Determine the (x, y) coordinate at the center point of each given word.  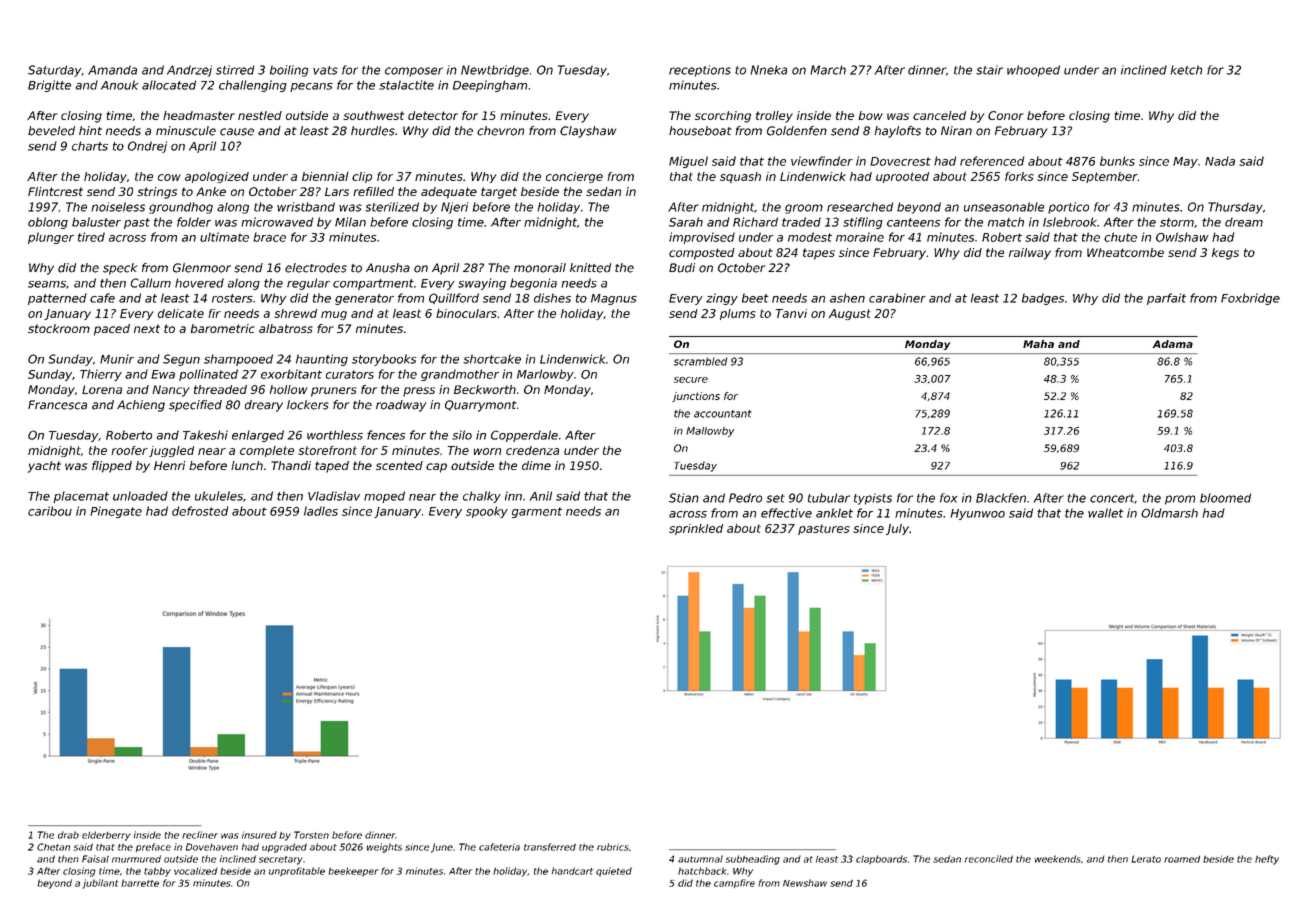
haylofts (897, 132)
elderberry (106, 836)
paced (112, 330)
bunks (1117, 161)
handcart (572, 871)
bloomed (1225, 498)
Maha (1038, 344)
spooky (487, 512)
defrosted (200, 511)
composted (702, 254)
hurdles (373, 131)
